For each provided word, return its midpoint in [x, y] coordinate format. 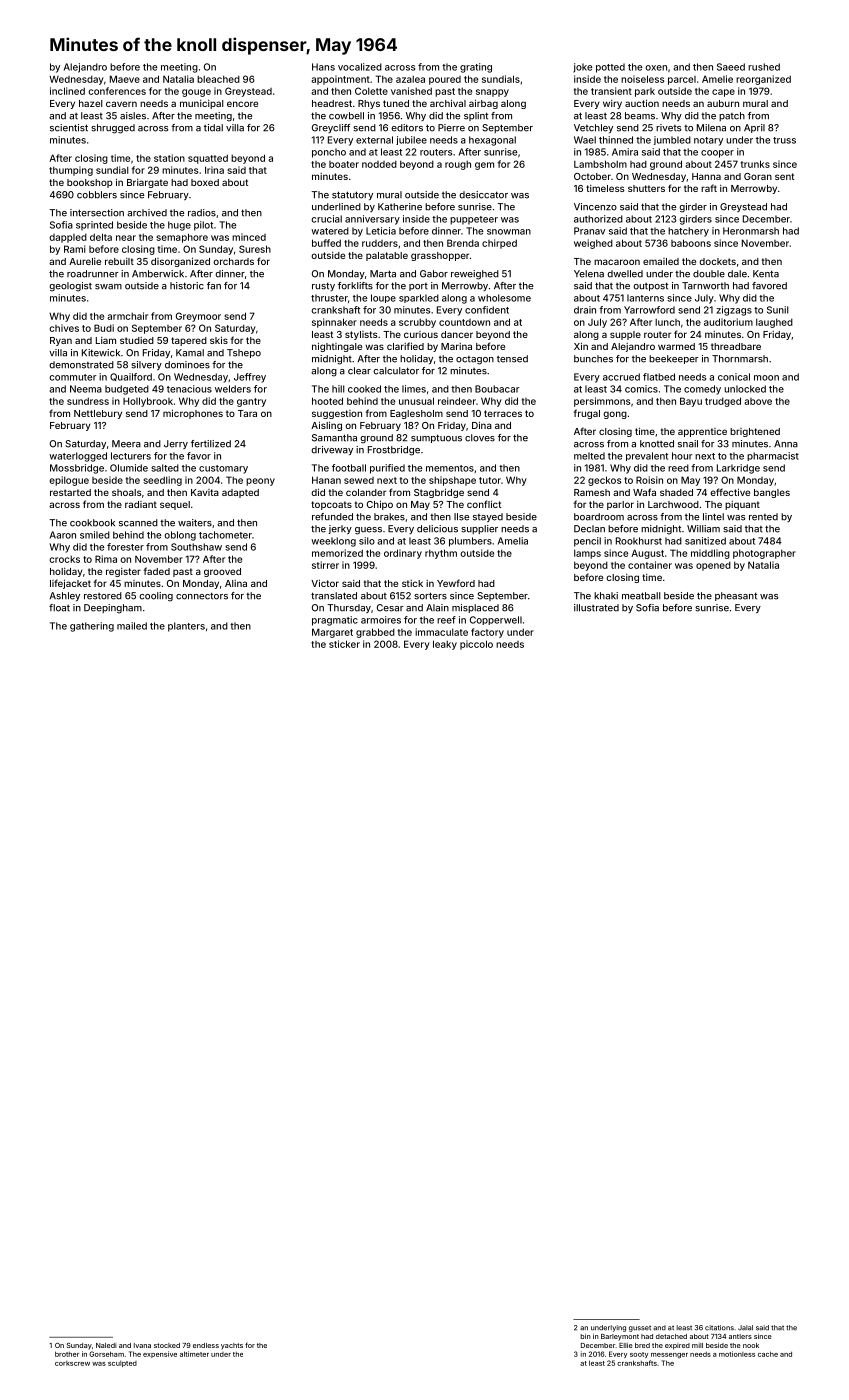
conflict [484, 504]
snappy [492, 93]
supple [625, 335]
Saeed [731, 67]
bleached [218, 79]
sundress [88, 401]
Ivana [142, 1345]
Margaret [332, 633]
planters [186, 627]
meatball [641, 596]
